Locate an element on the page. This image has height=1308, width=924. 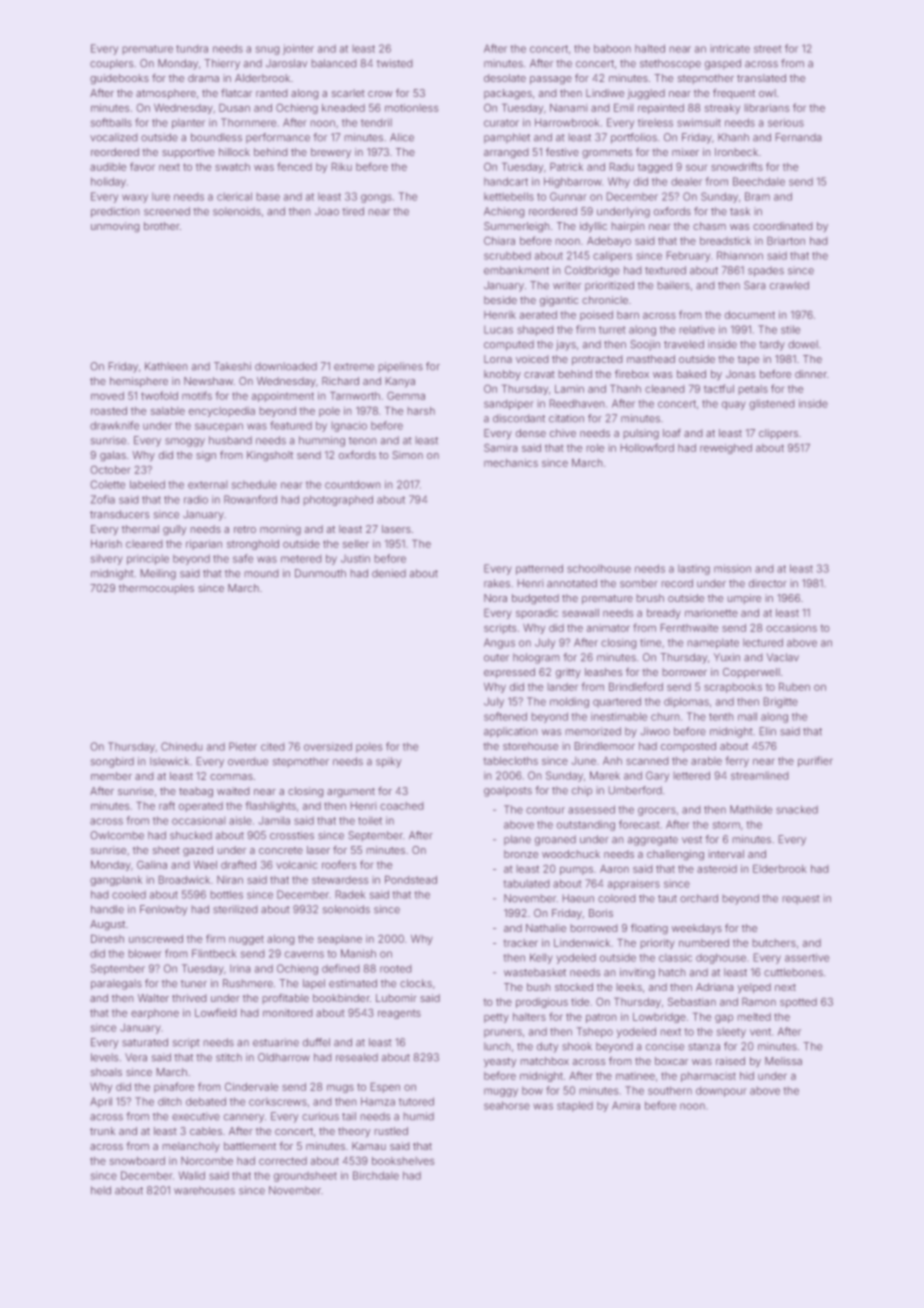
debated is located at coordinates (206, 1101).
